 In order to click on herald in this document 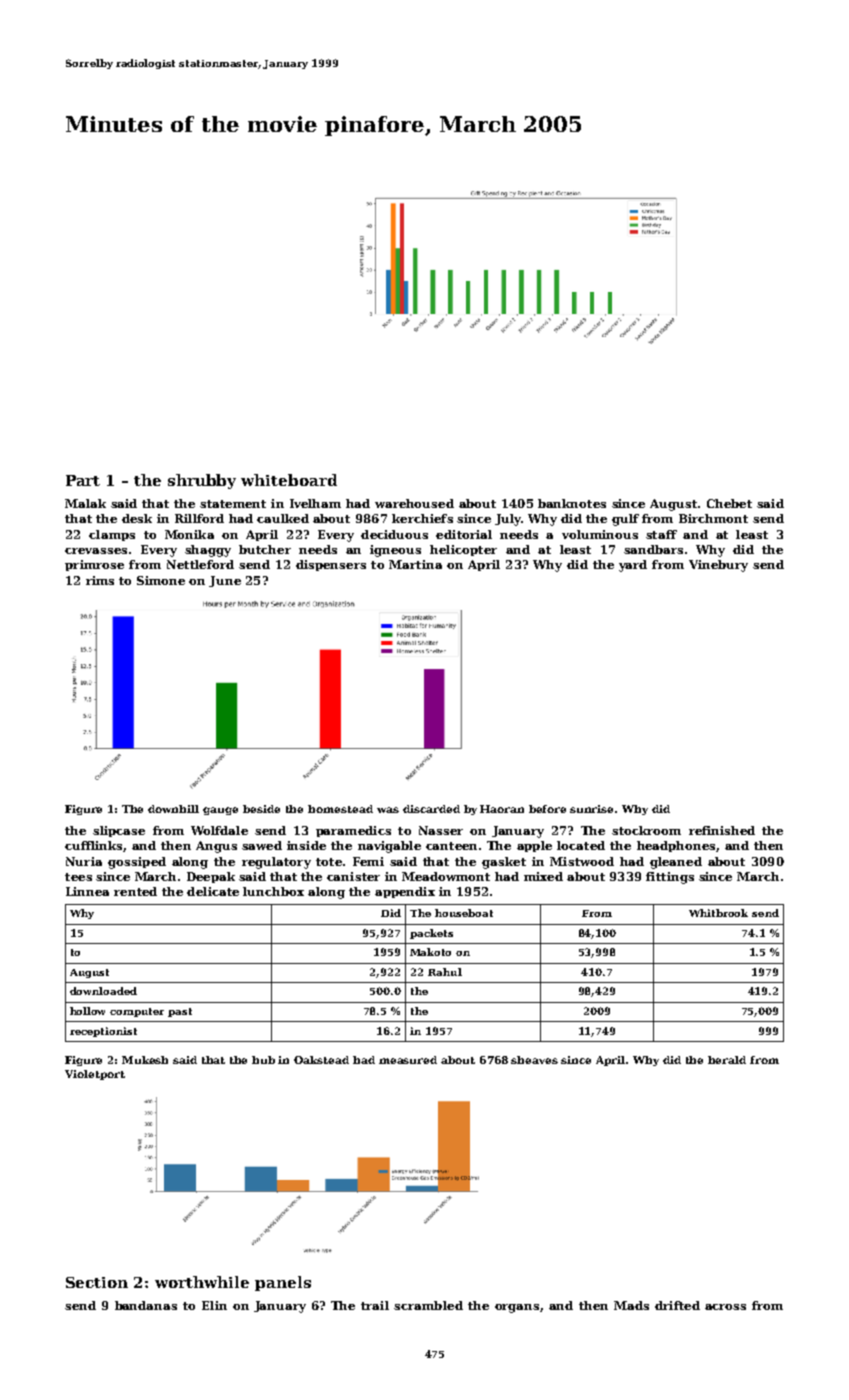, I will do `click(727, 1060)`.
